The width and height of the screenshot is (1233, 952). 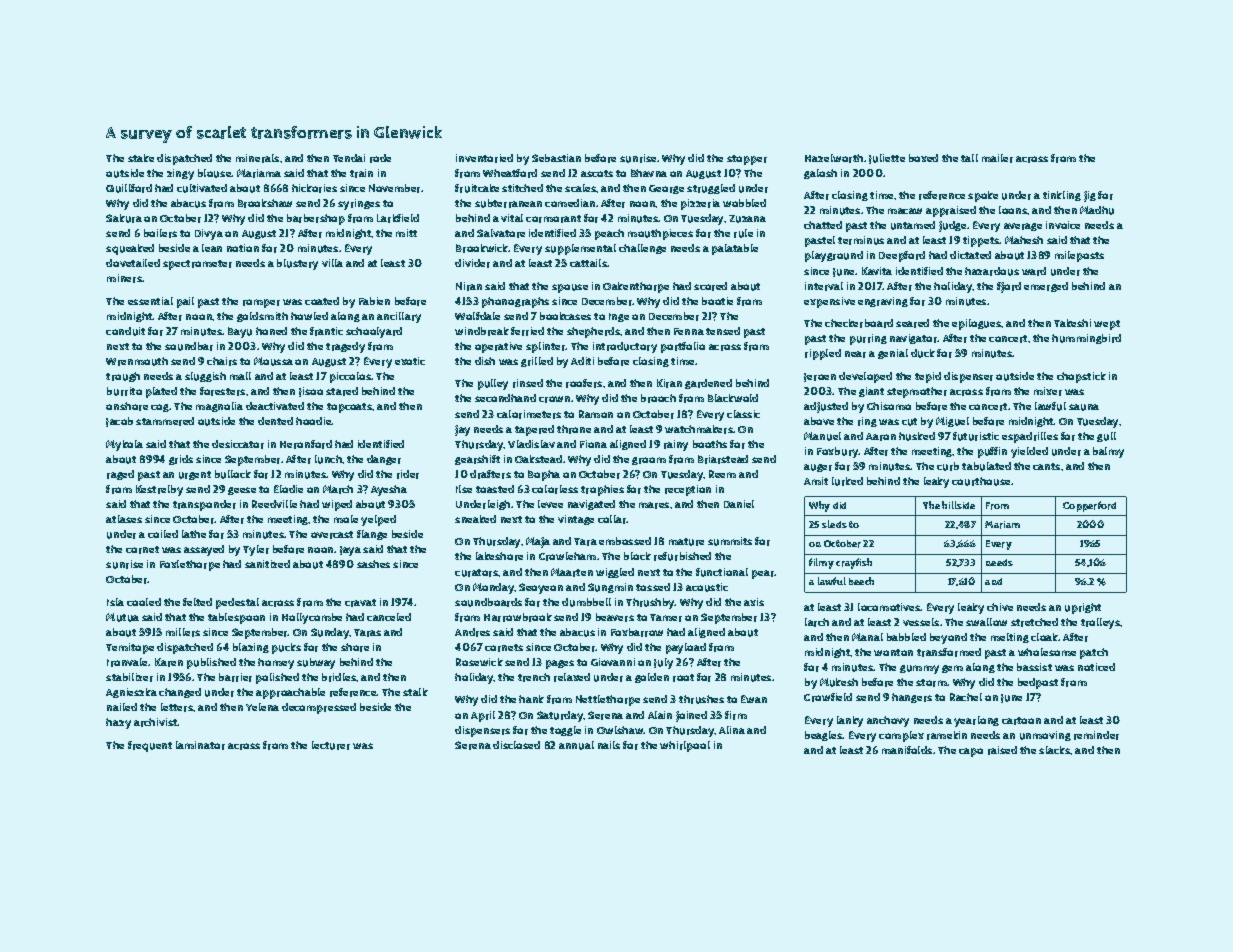 I want to click on stake, so click(x=141, y=158).
